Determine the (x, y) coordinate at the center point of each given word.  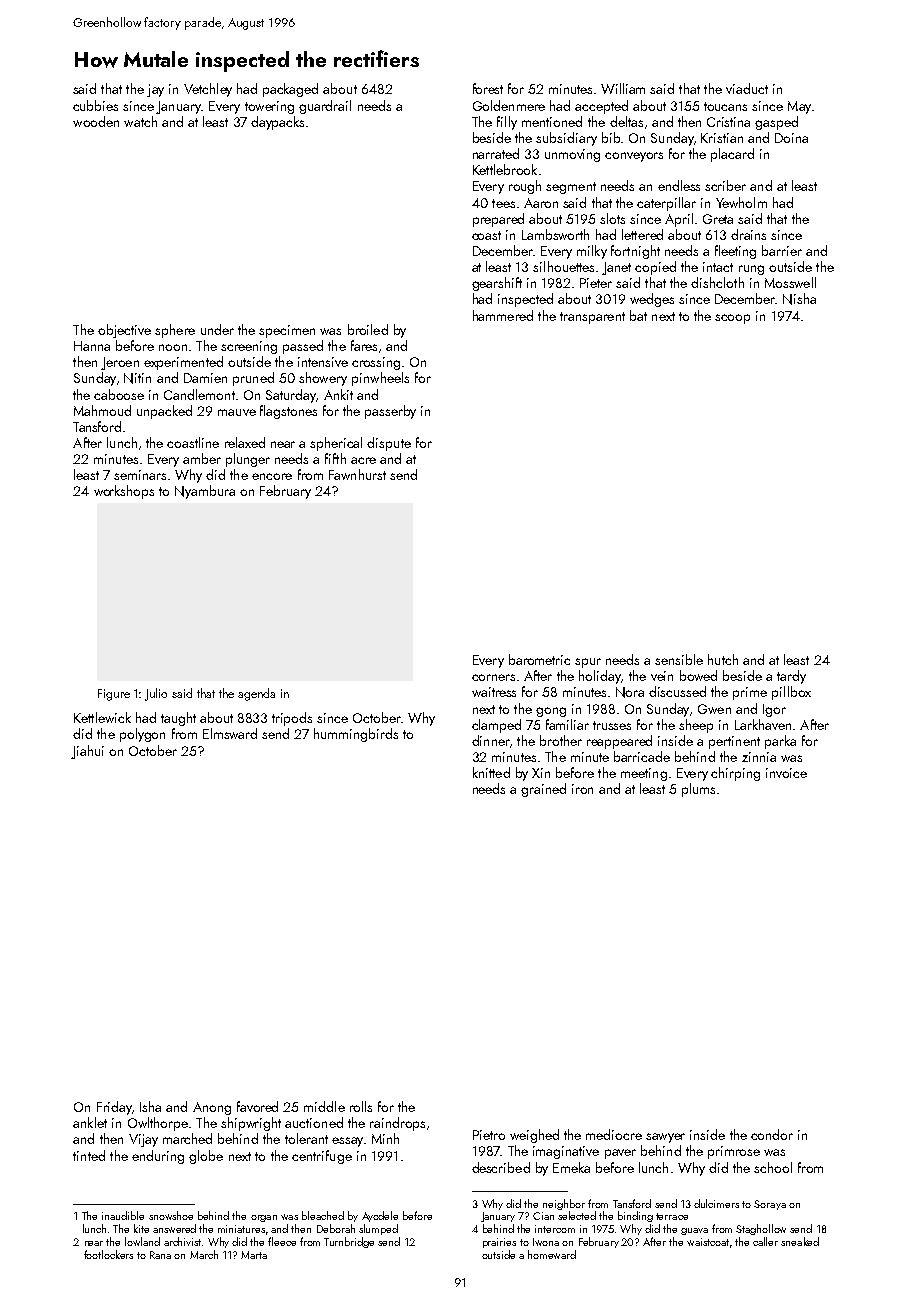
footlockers (108, 1254)
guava (694, 1231)
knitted (491, 772)
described (501, 1167)
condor (772, 1134)
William (623, 88)
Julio (156, 694)
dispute (389, 444)
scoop (732, 319)
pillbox (791, 693)
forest (488, 88)
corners (493, 677)
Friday (114, 1108)
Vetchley (208, 90)
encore (272, 476)
